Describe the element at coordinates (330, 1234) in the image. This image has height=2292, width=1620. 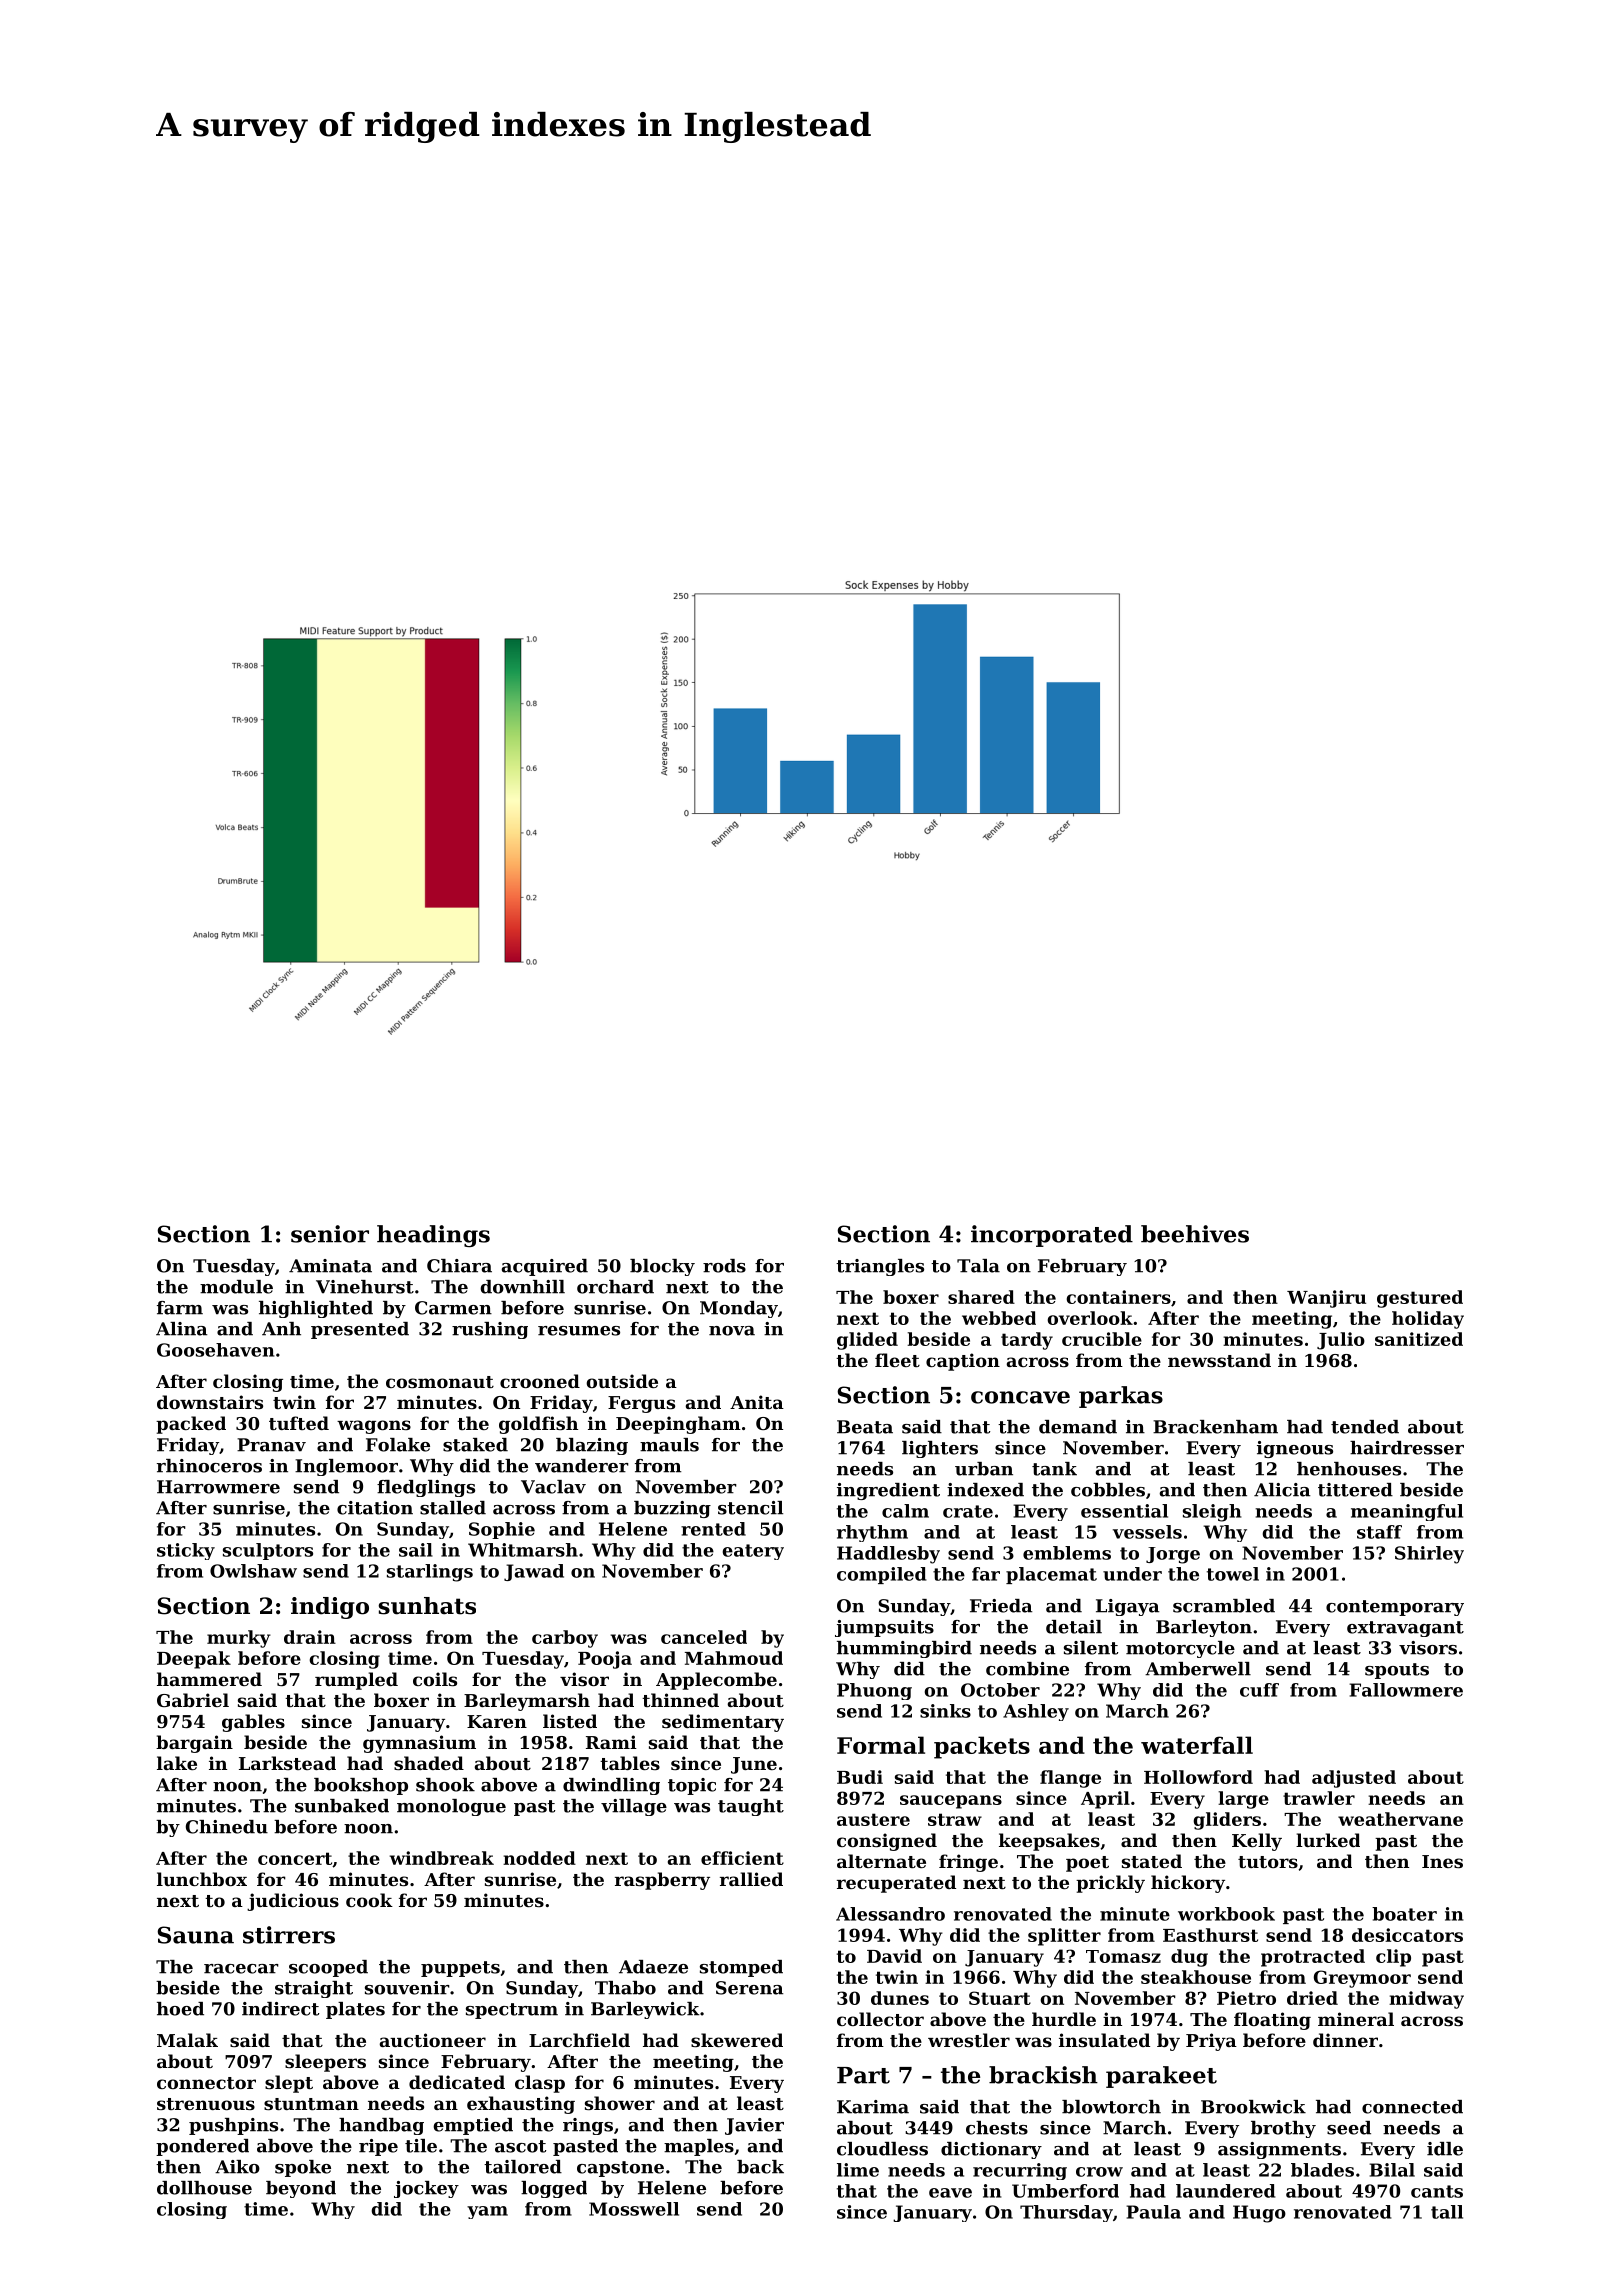
I see `senior` at that location.
